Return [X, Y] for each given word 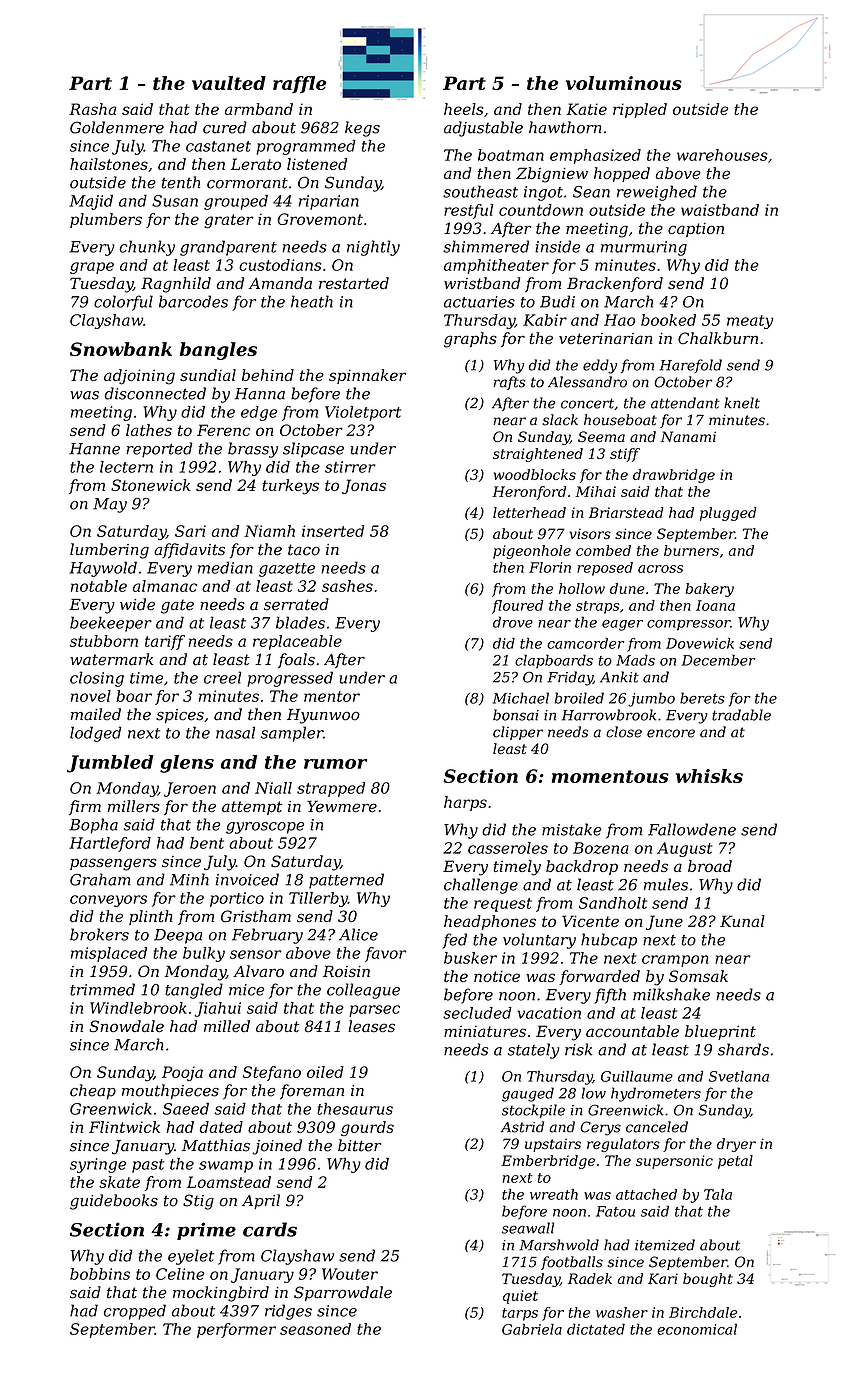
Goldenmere [117, 127]
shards [743, 1049]
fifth [610, 996]
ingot [543, 193]
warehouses [722, 155]
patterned [346, 881]
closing [97, 679]
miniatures [485, 1031]
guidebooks [114, 1202]
